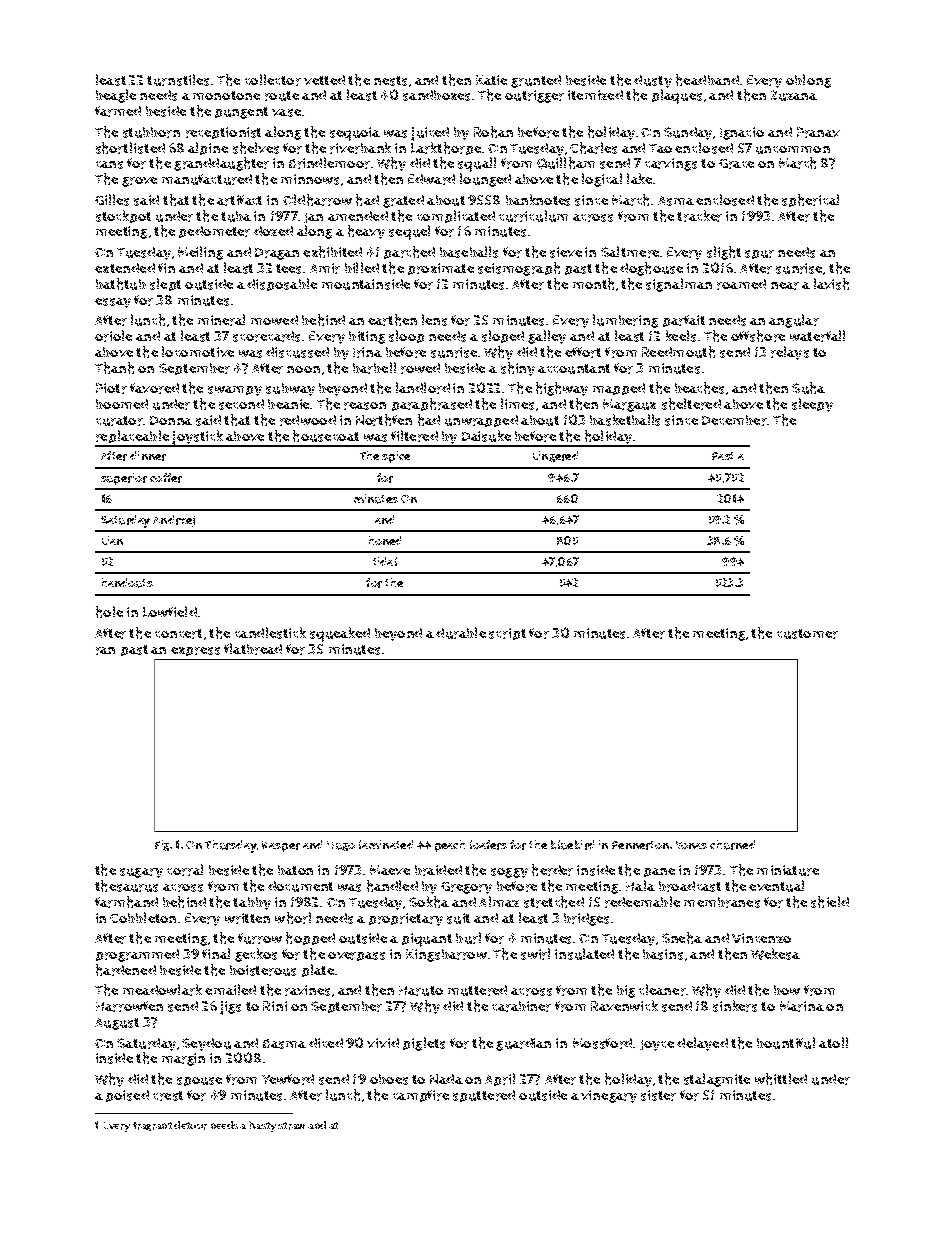  What do you see at coordinates (609, 1096) in the screenshot?
I see `vinegary` at bounding box center [609, 1096].
